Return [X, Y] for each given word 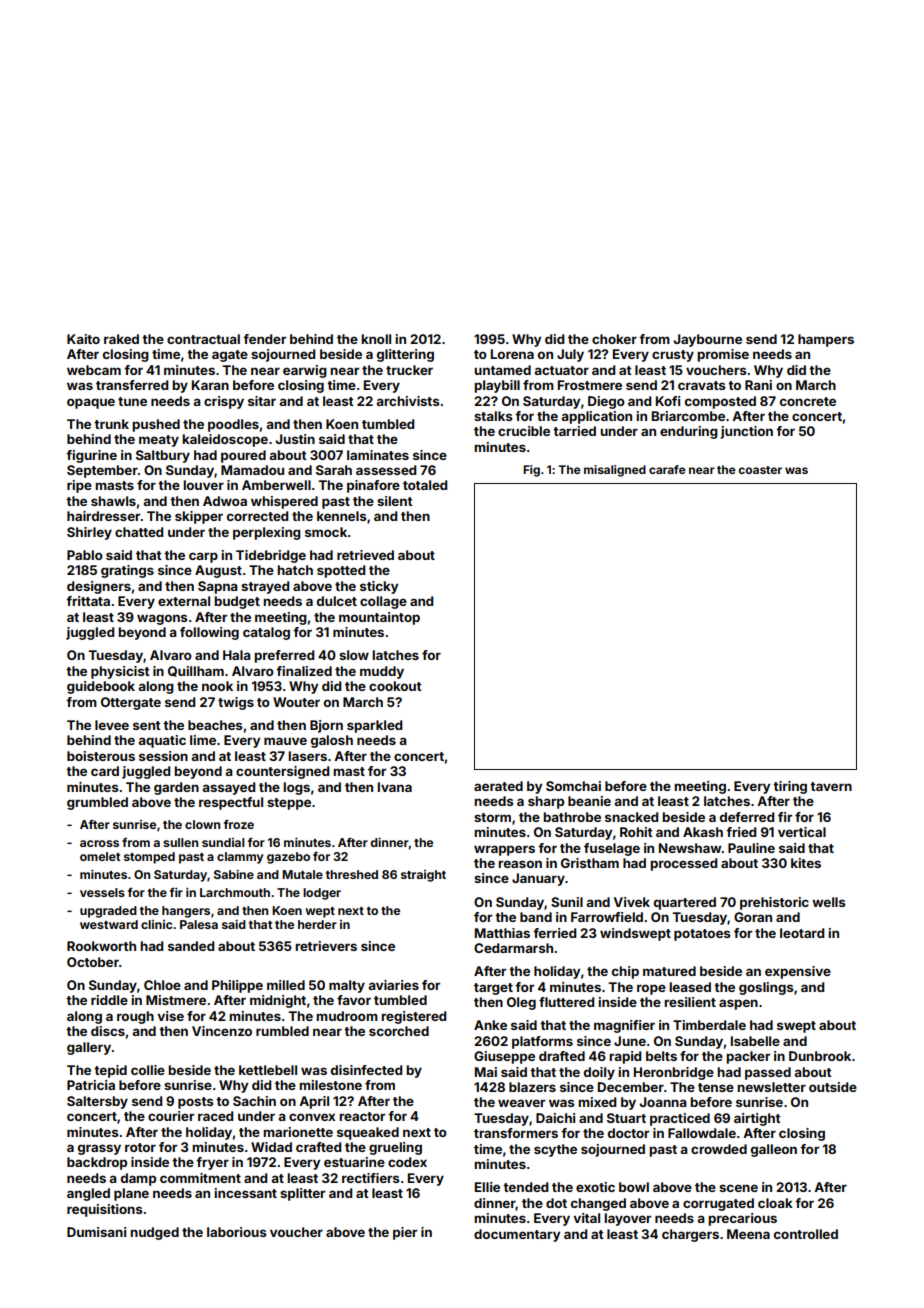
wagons [162, 619]
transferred [132, 385]
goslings [766, 988]
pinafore [373, 486]
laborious [237, 1232]
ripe [79, 486]
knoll [376, 339]
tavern [831, 786]
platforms [542, 1042]
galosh [332, 741]
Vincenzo [222, 1031]
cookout [395, 686]
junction [746, 432]
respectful [231, 803]
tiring [790, 787]
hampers [826, 340]
